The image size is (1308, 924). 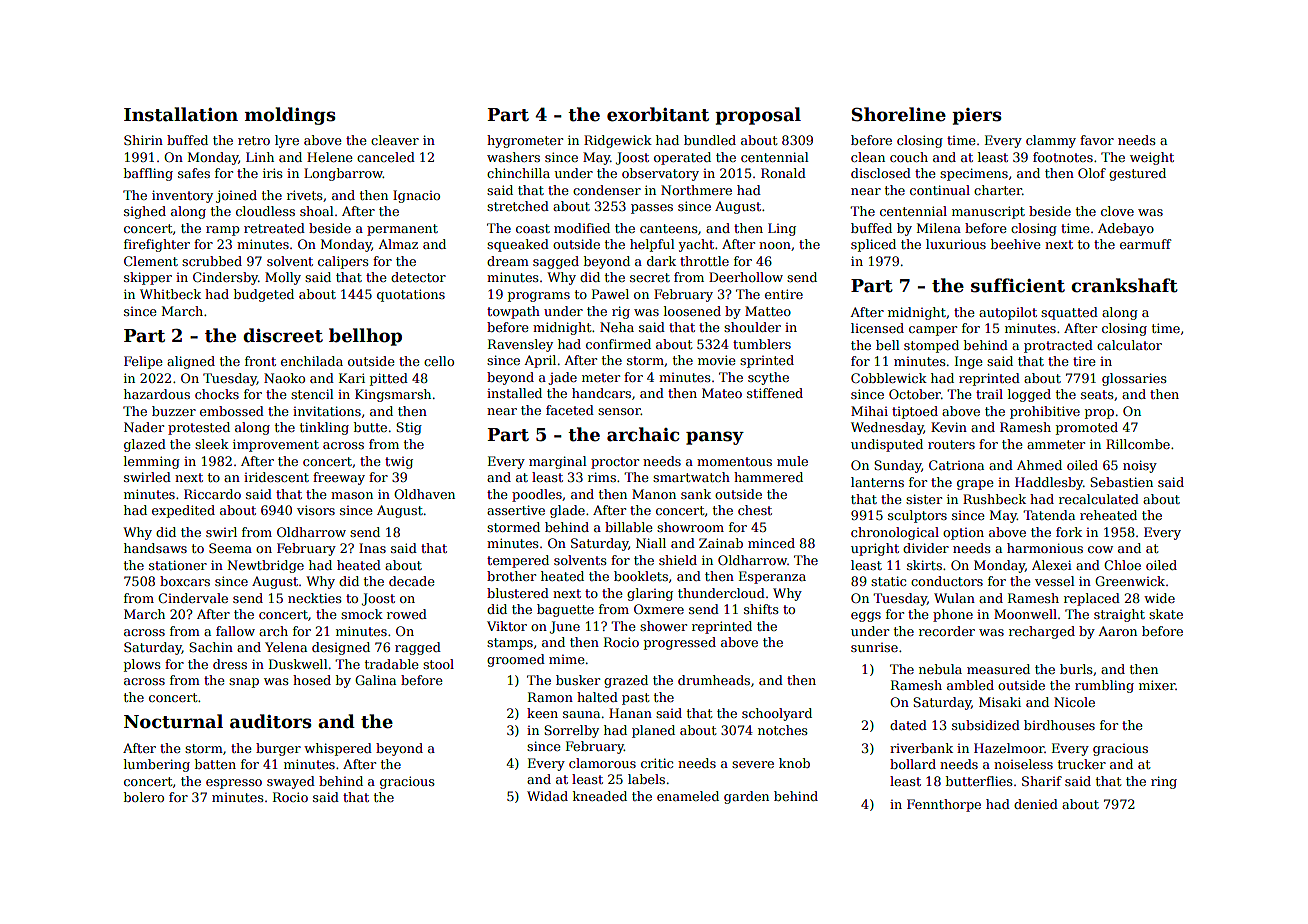 I want to click on Shirin, so click(x=143, y=140).
